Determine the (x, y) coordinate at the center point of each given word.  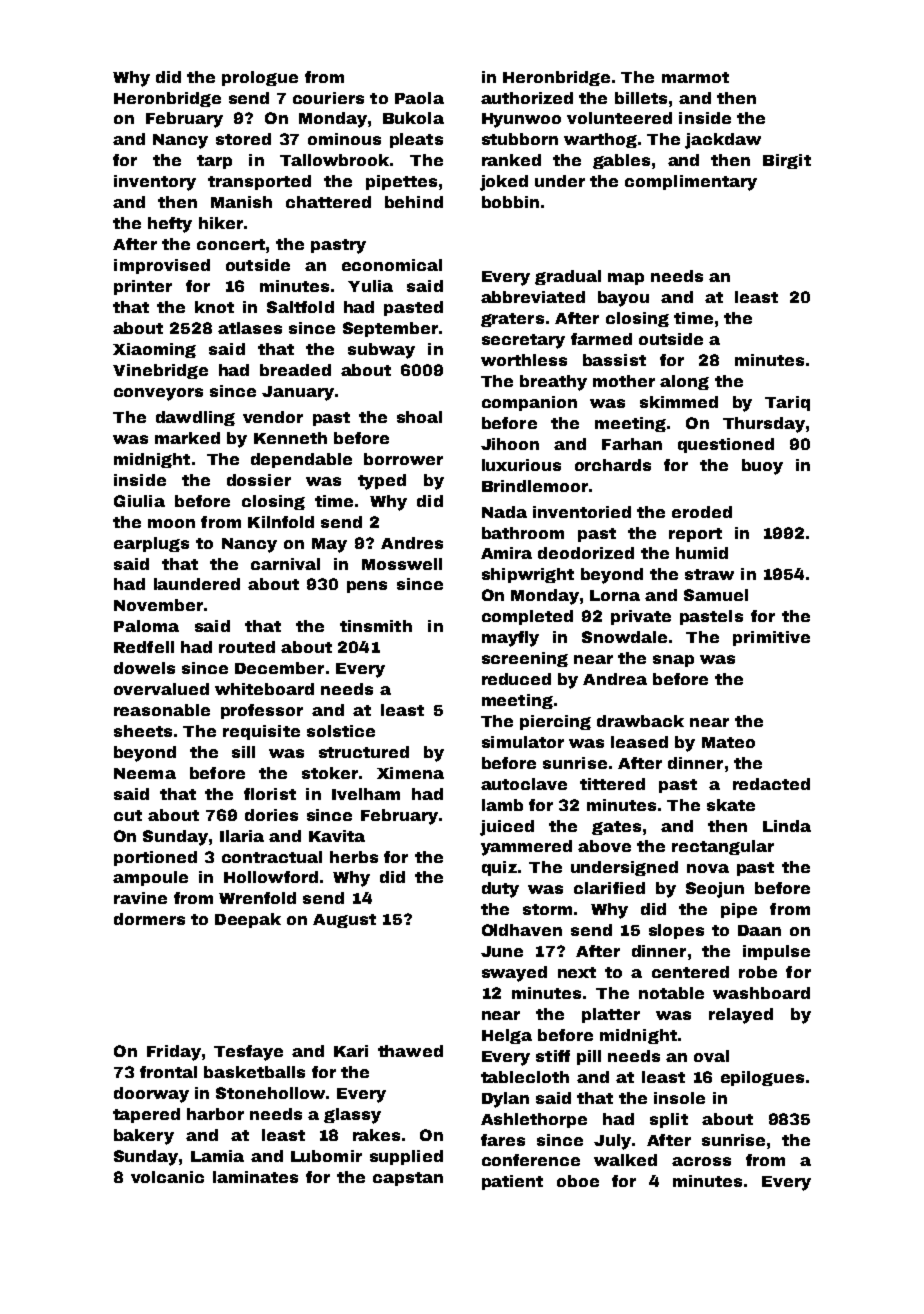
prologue (260, 78)
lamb (502, 805)
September (390, 329)
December (279, 668)
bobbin (510, 202)
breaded (295, 370)
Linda (787, 826)
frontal (168, 1072)
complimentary (691, 183)
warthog (600, 140)
